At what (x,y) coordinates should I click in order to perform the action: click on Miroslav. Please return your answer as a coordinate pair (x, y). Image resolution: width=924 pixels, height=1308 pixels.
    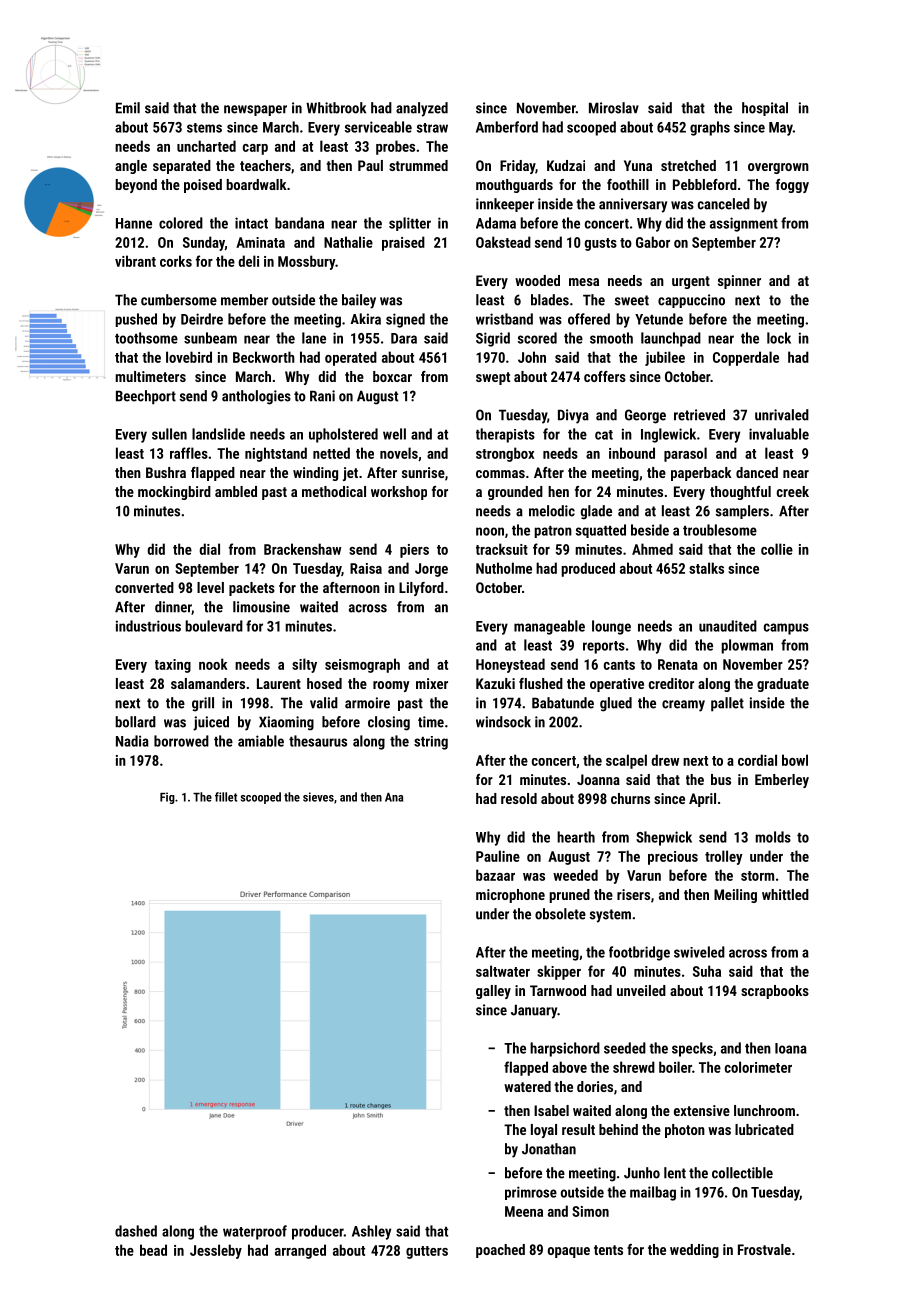
    Looking at the image, I should click on (614, 108).
